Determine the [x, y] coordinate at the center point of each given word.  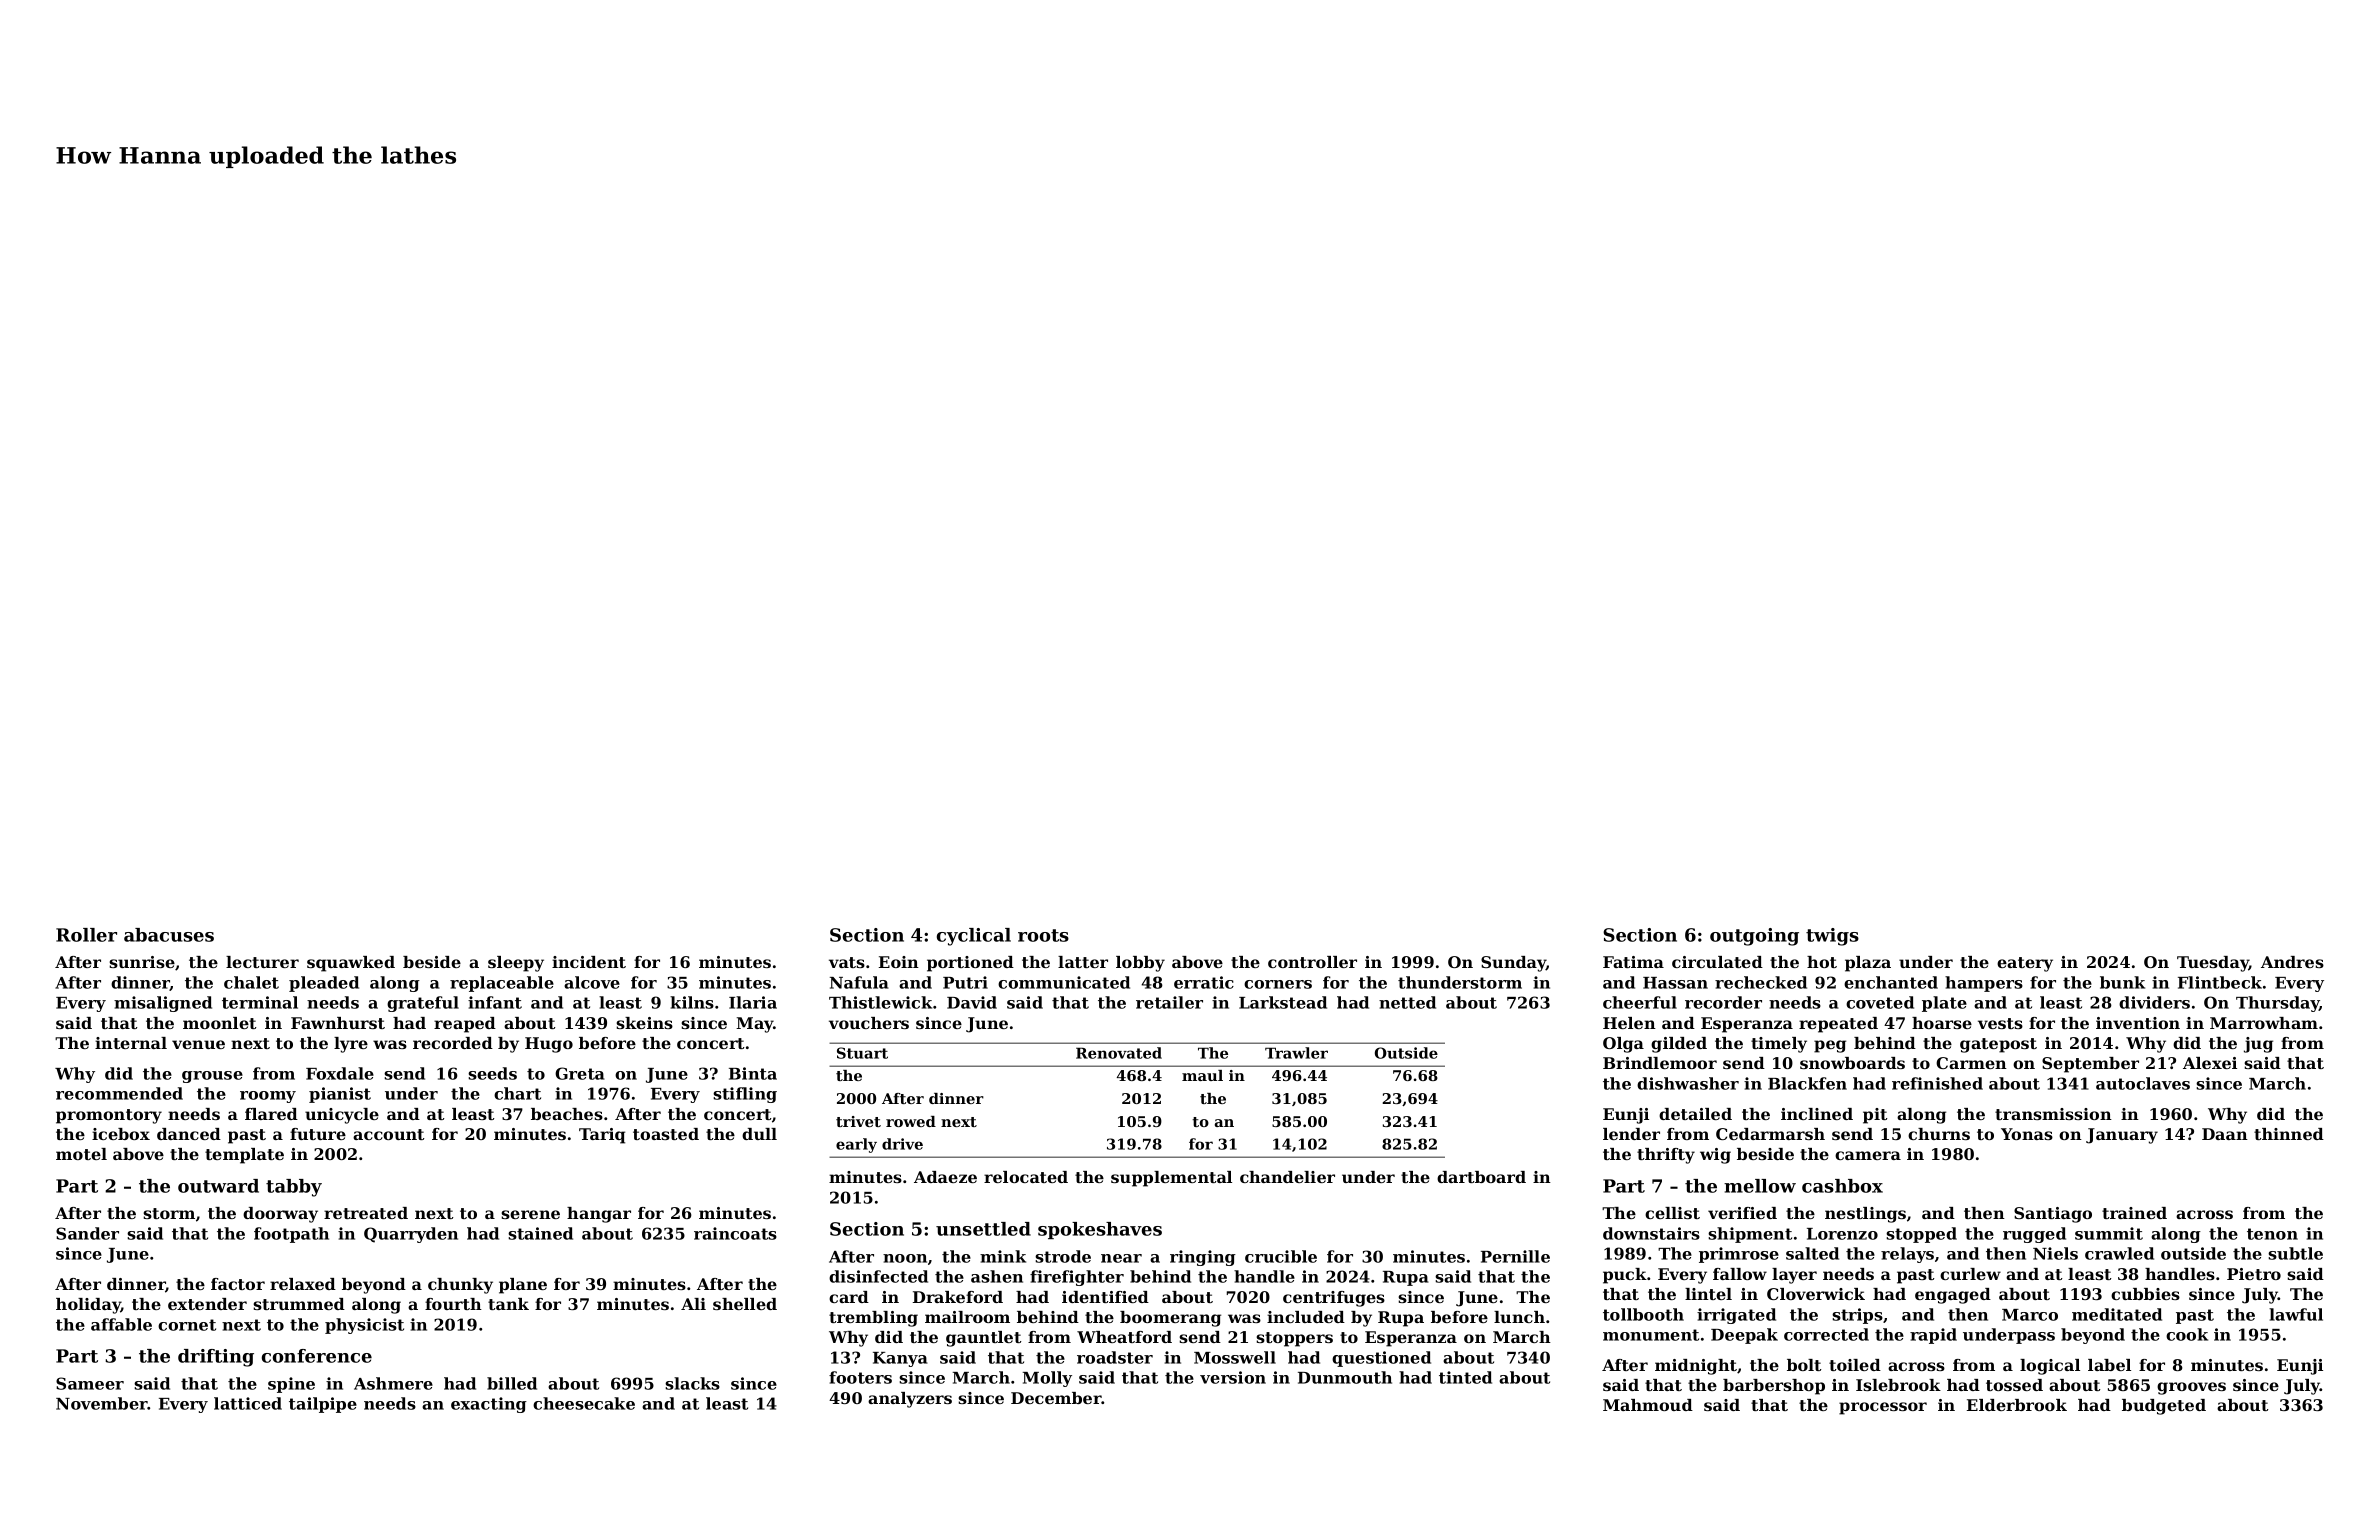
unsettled [983, 1229]
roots [1043, 935]
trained [2134, 1213]
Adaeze [945, 1177]
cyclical [974, 937]
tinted [1465, 1377]
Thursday [2278, 1004]
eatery [2025, 964]
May [755, 1025]
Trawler [1296, 1053]
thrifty [1666, 1156]
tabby [294, 1188]
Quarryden [411, 1235]
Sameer [90, 1383]
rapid [1933, 1336]
